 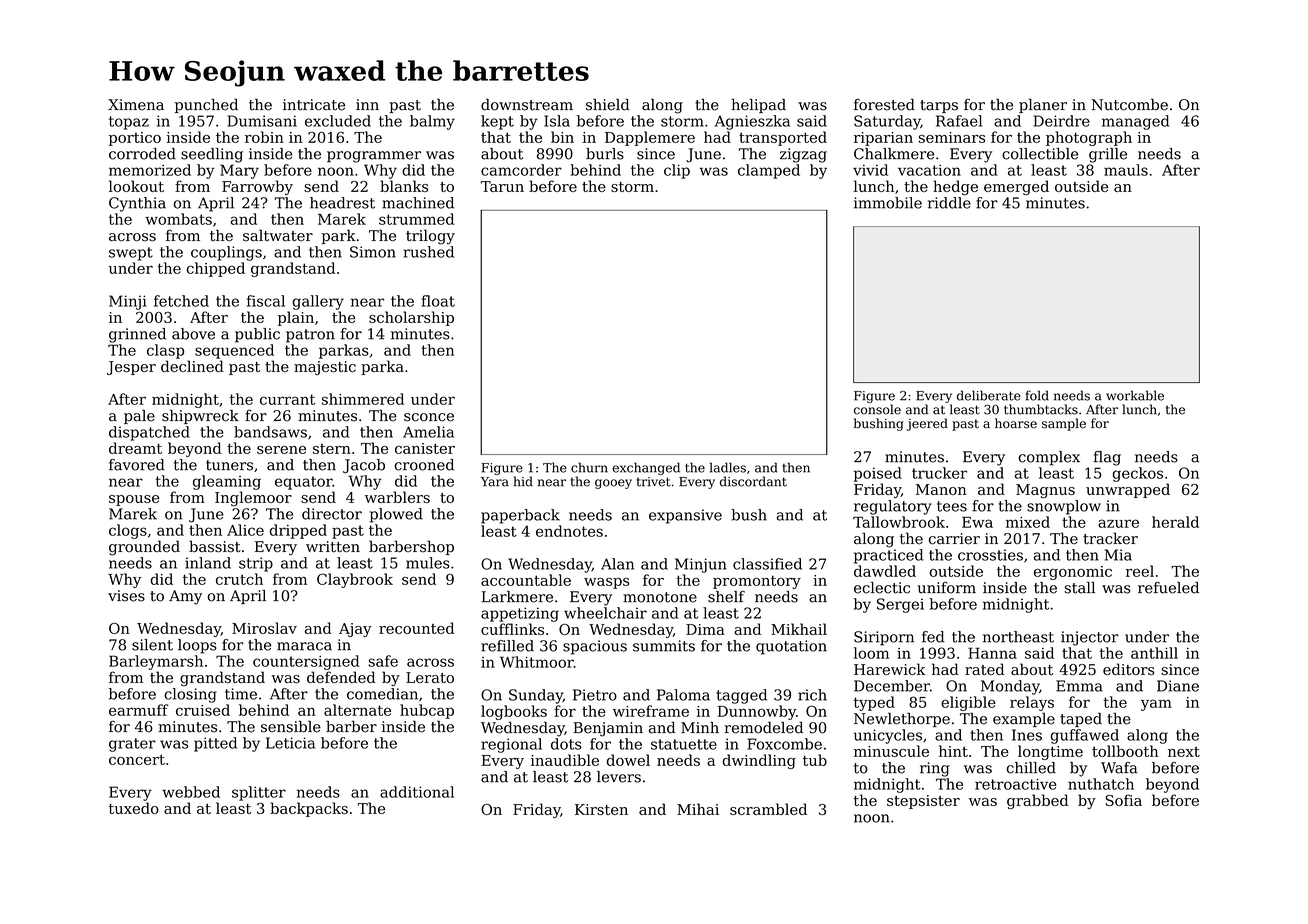 I want to click on backpacks, so click(x=309, y=809).
